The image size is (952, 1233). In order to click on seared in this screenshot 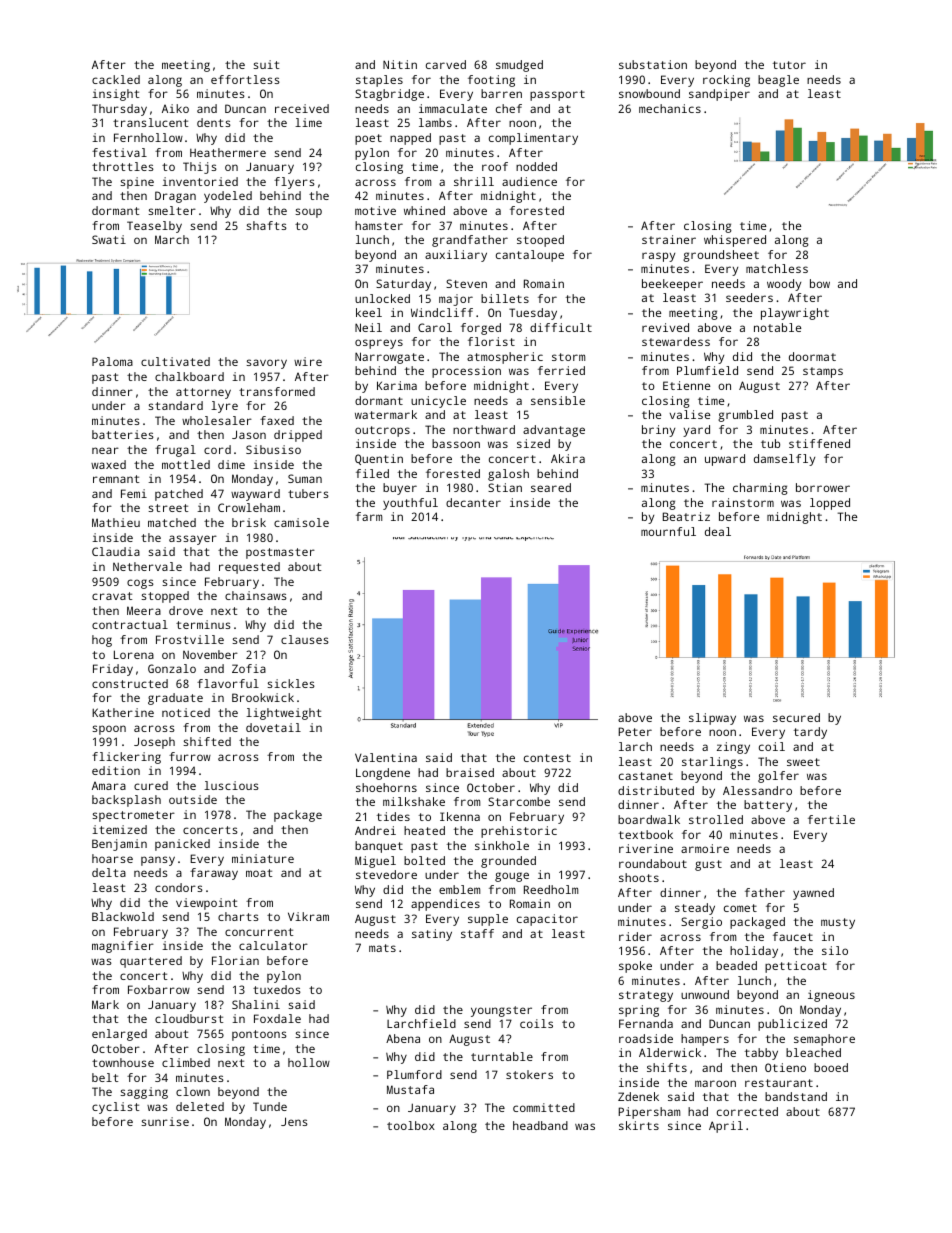, I will do `click(551, 487)`.
